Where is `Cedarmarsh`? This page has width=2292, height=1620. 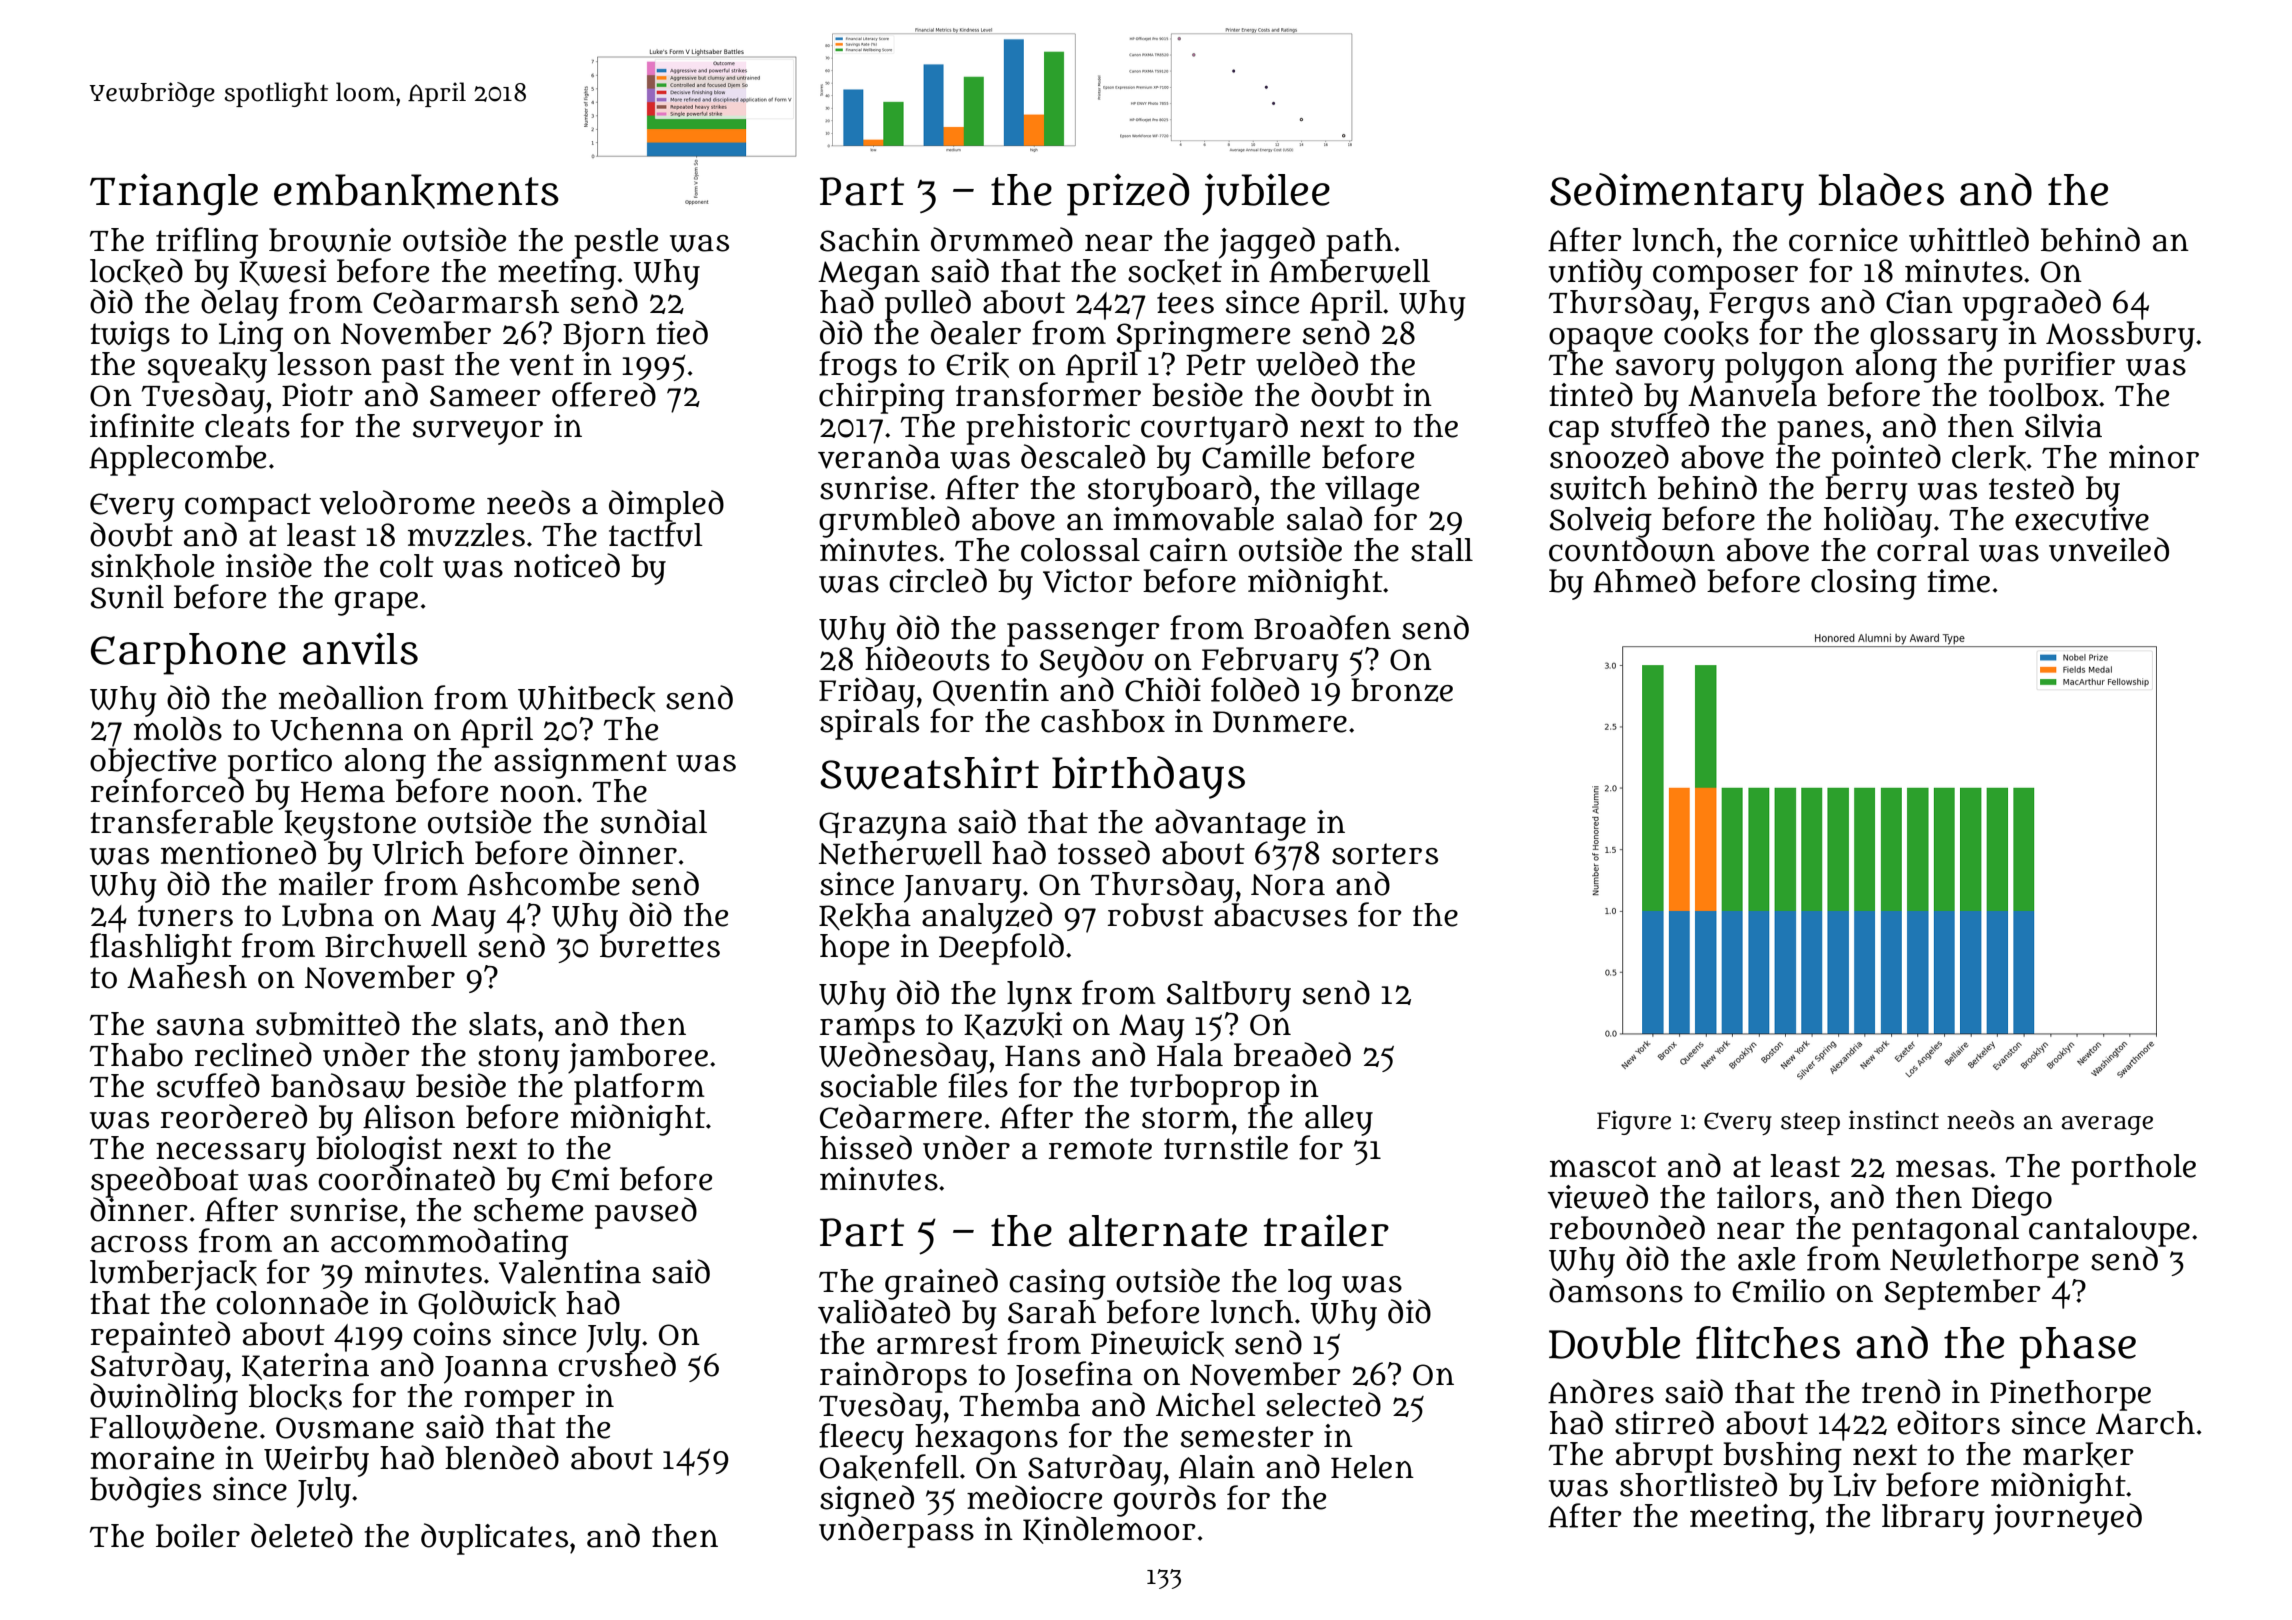 Cedarmarsh is located at coordinates (466, 301).
